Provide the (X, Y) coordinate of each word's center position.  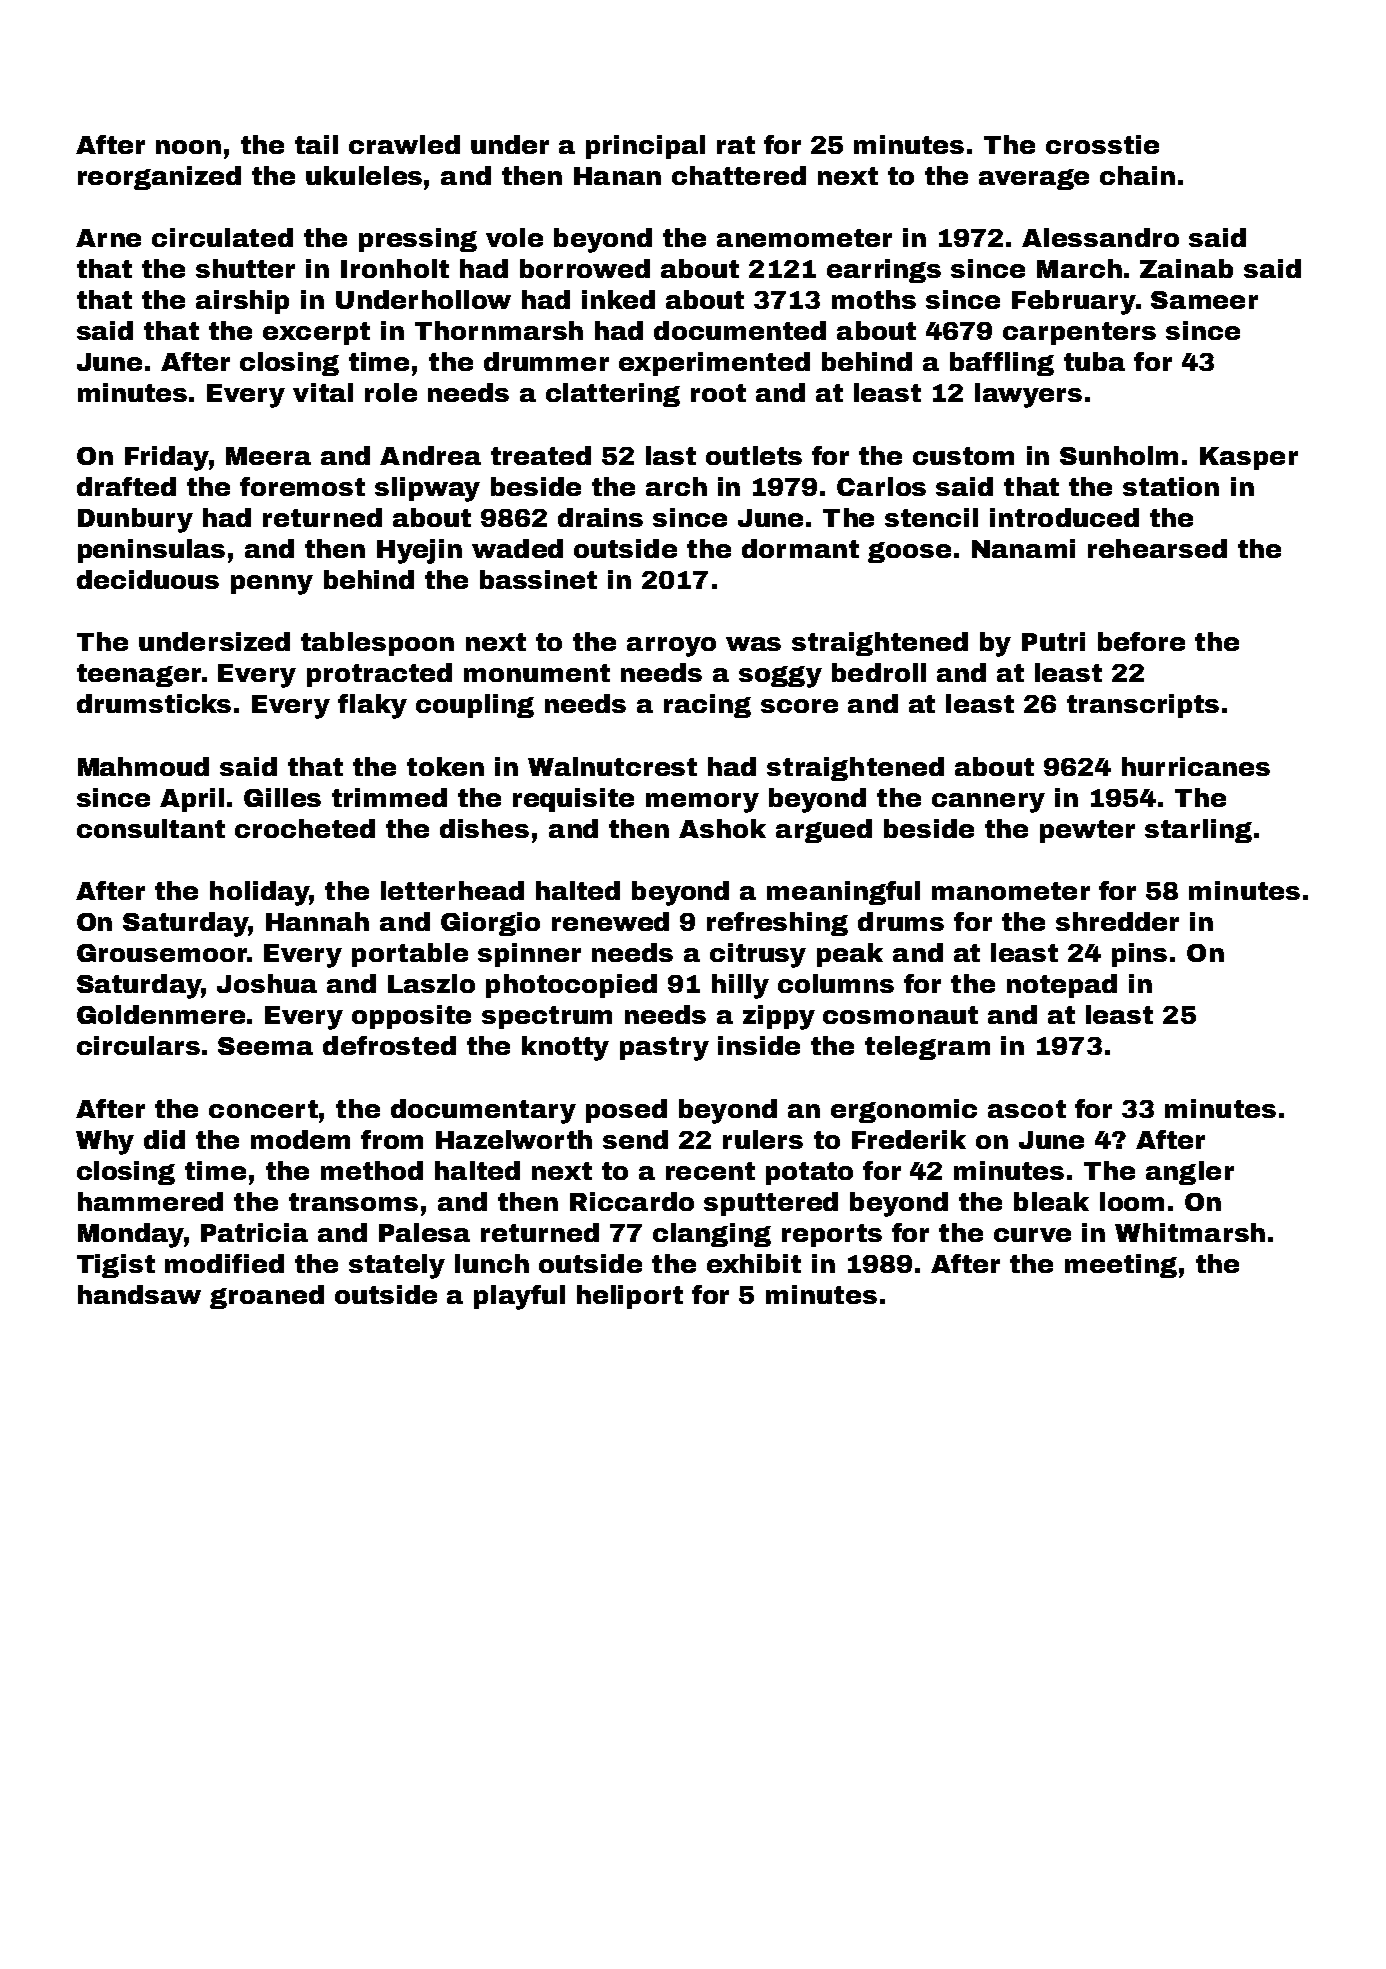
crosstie (1102, 144)
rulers (763, 1139)
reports (832, 1235)
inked (618, 299)
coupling (475, 706)
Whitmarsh (1190, 1232)
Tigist (116, 1266)
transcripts (1143, 706)
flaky (372, 706)
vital (323, 392)
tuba (1094, 361)
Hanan (617, 176)
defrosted (389, 1045)
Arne (108, 238)
